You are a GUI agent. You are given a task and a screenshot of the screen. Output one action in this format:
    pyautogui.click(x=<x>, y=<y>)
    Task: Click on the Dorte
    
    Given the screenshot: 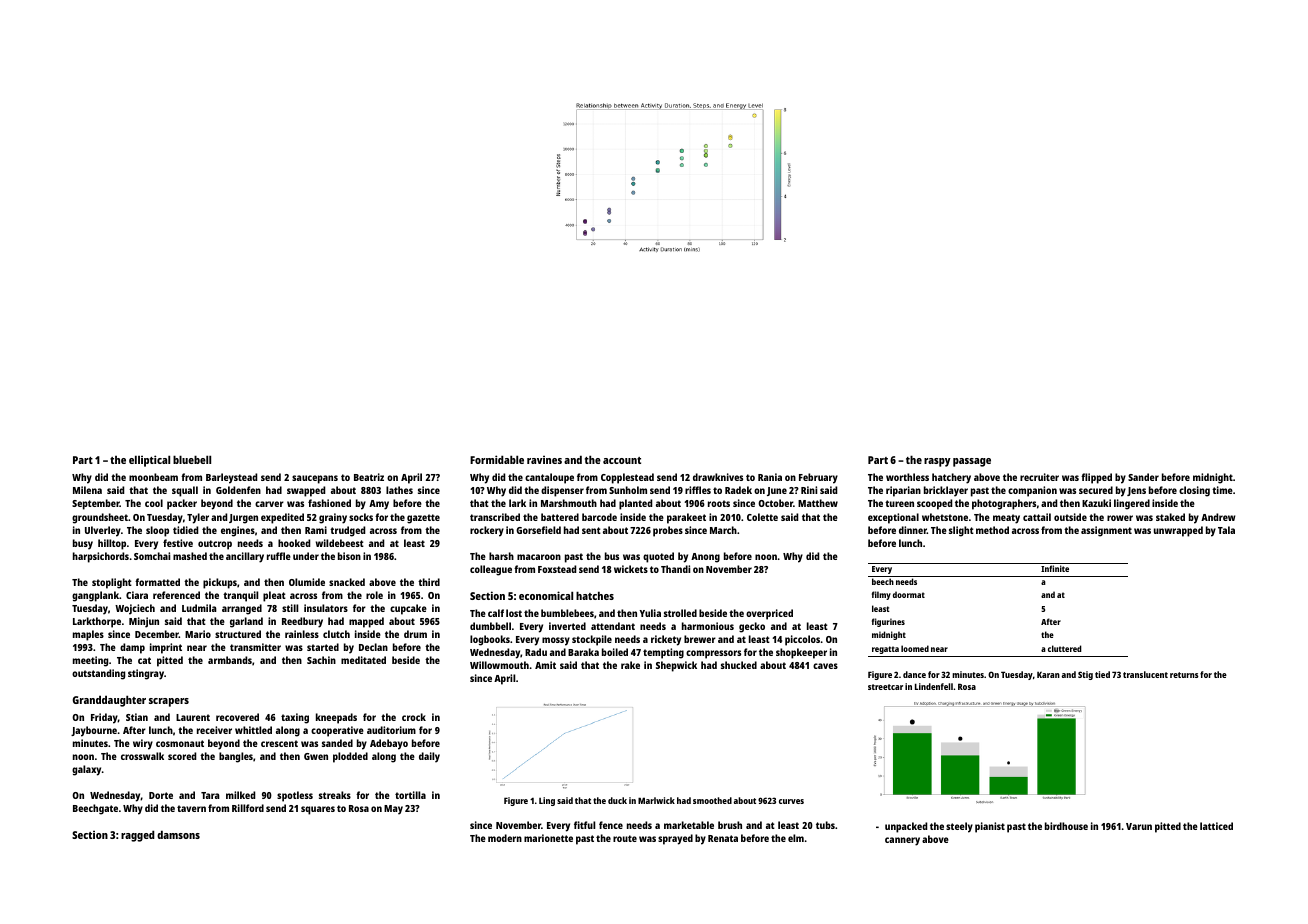 What is the action you would take?
    pyautogui.click(x=161, y=795)
